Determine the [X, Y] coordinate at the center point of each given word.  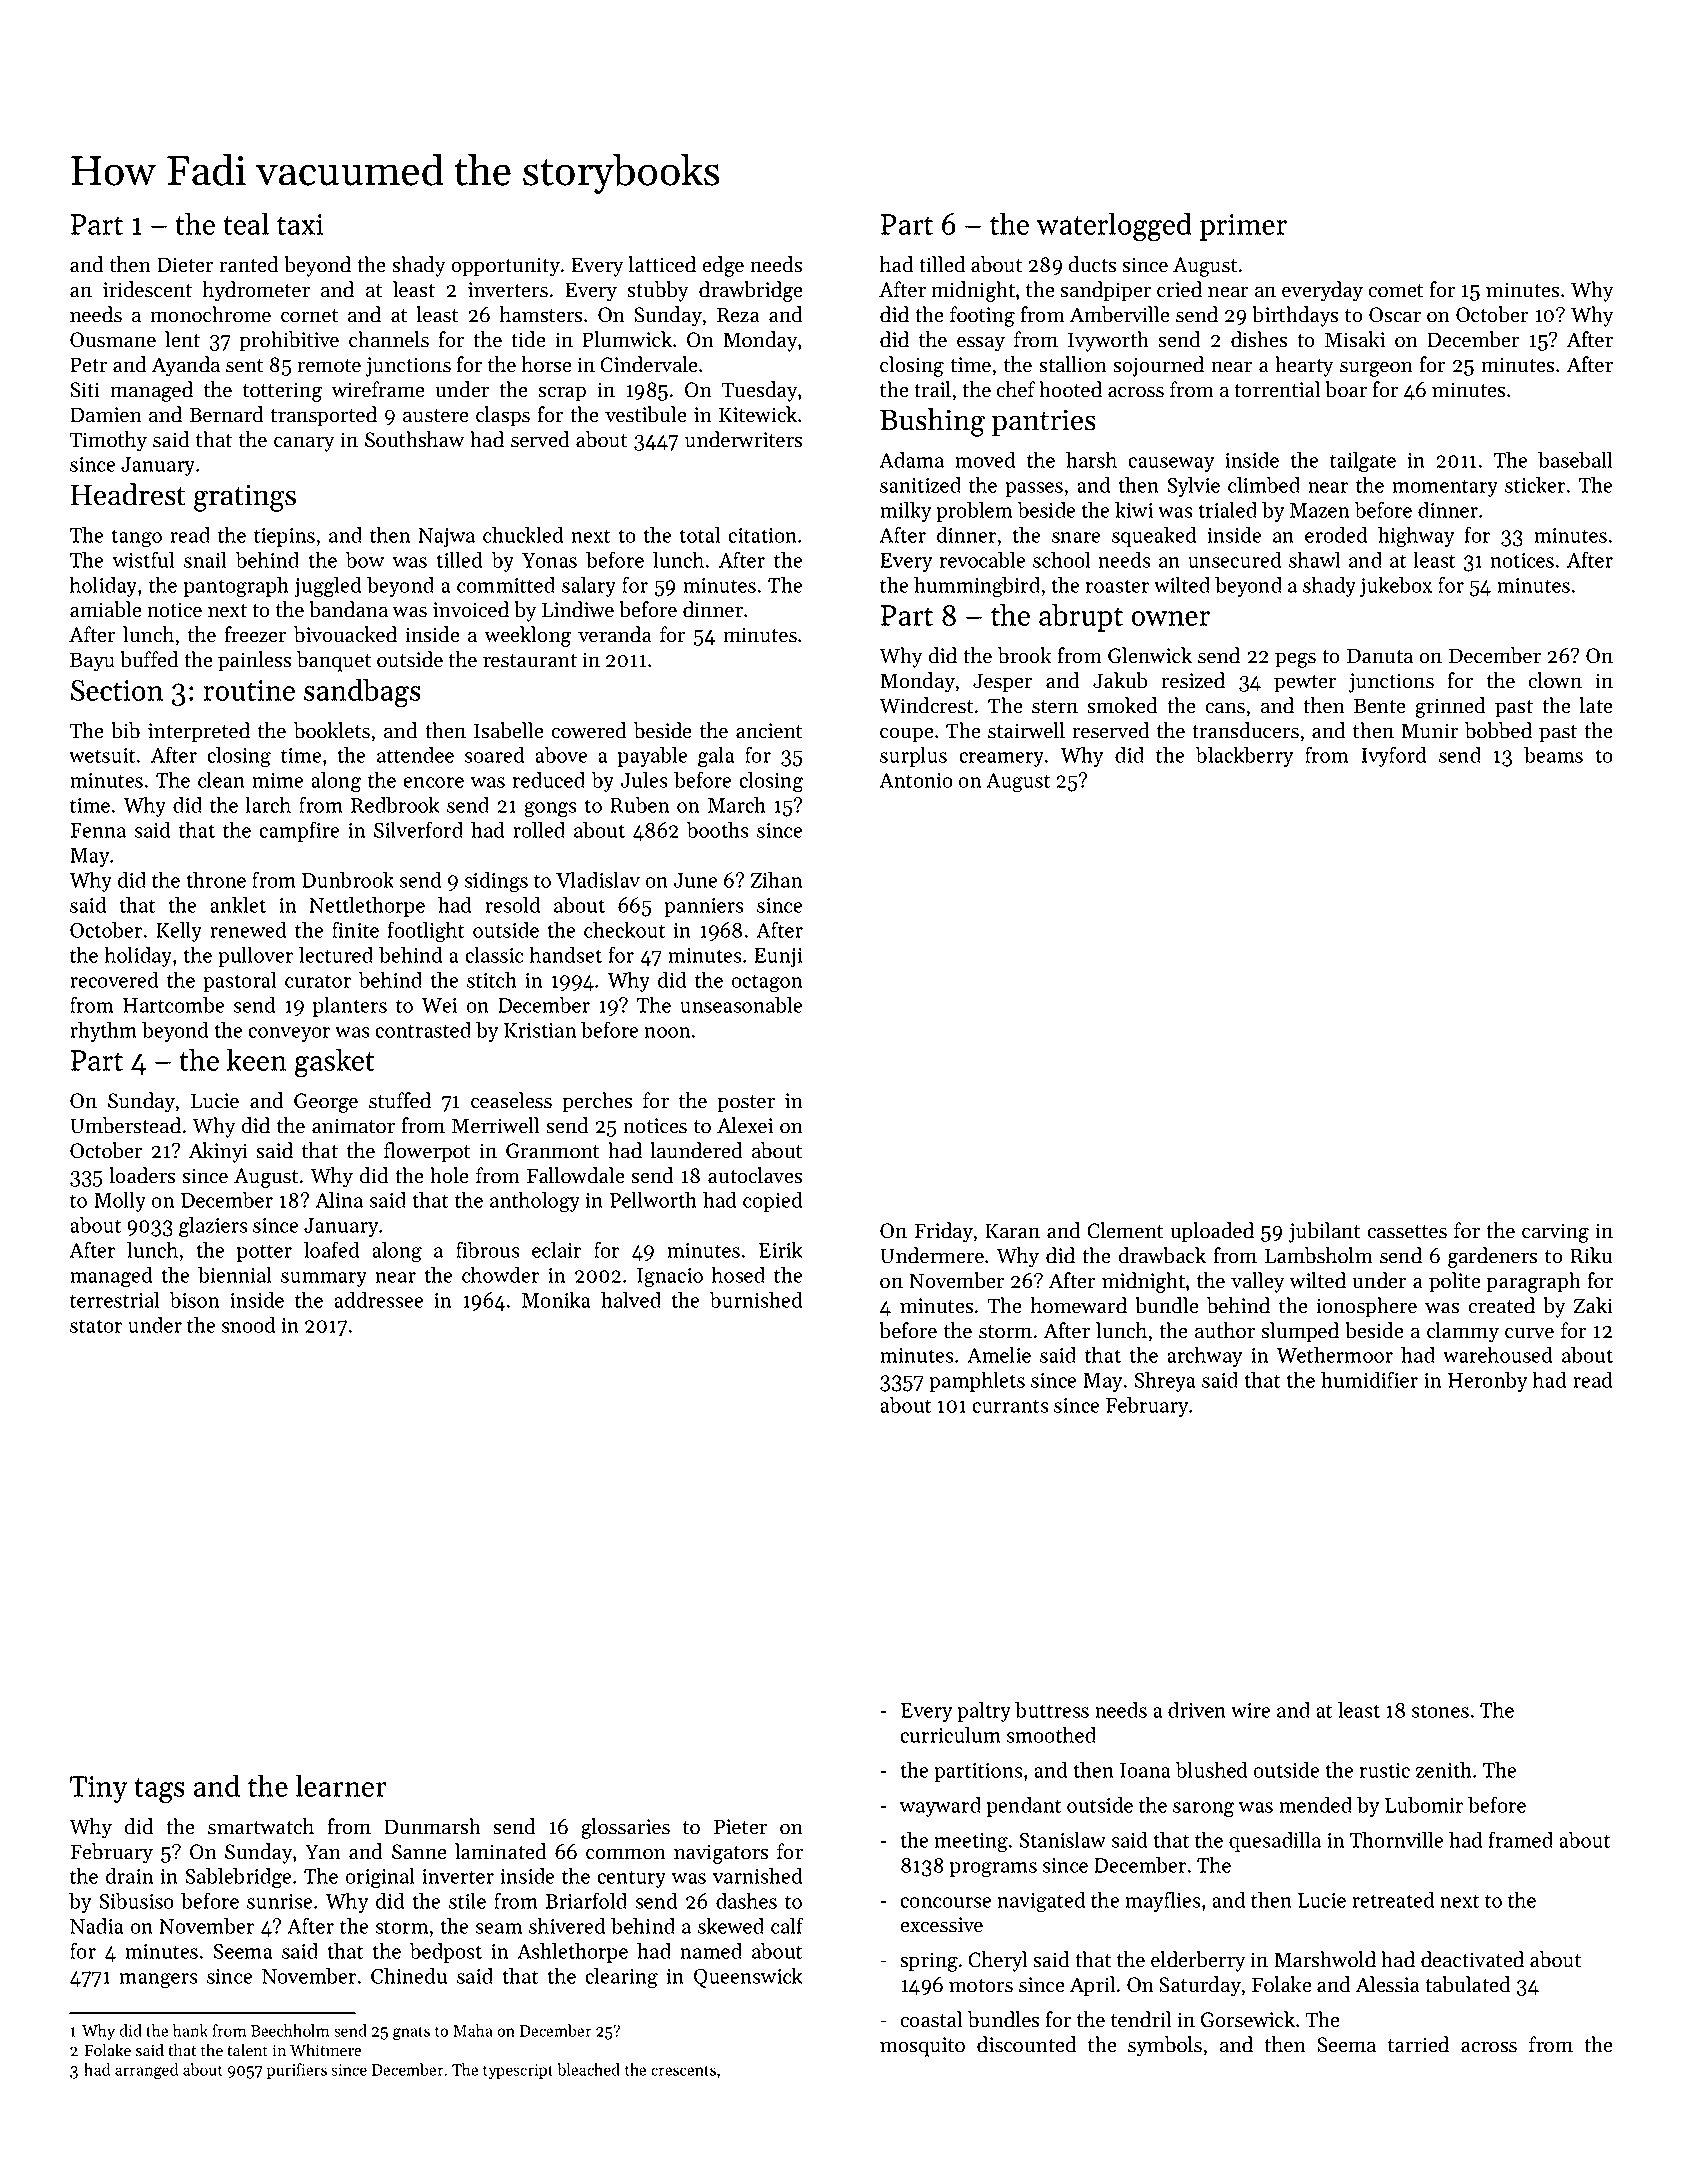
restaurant [530, 661]
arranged [146, 2071]
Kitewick [758, 414]
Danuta [1380, 656]
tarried [1418, 2044]
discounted [1027, 2044]
